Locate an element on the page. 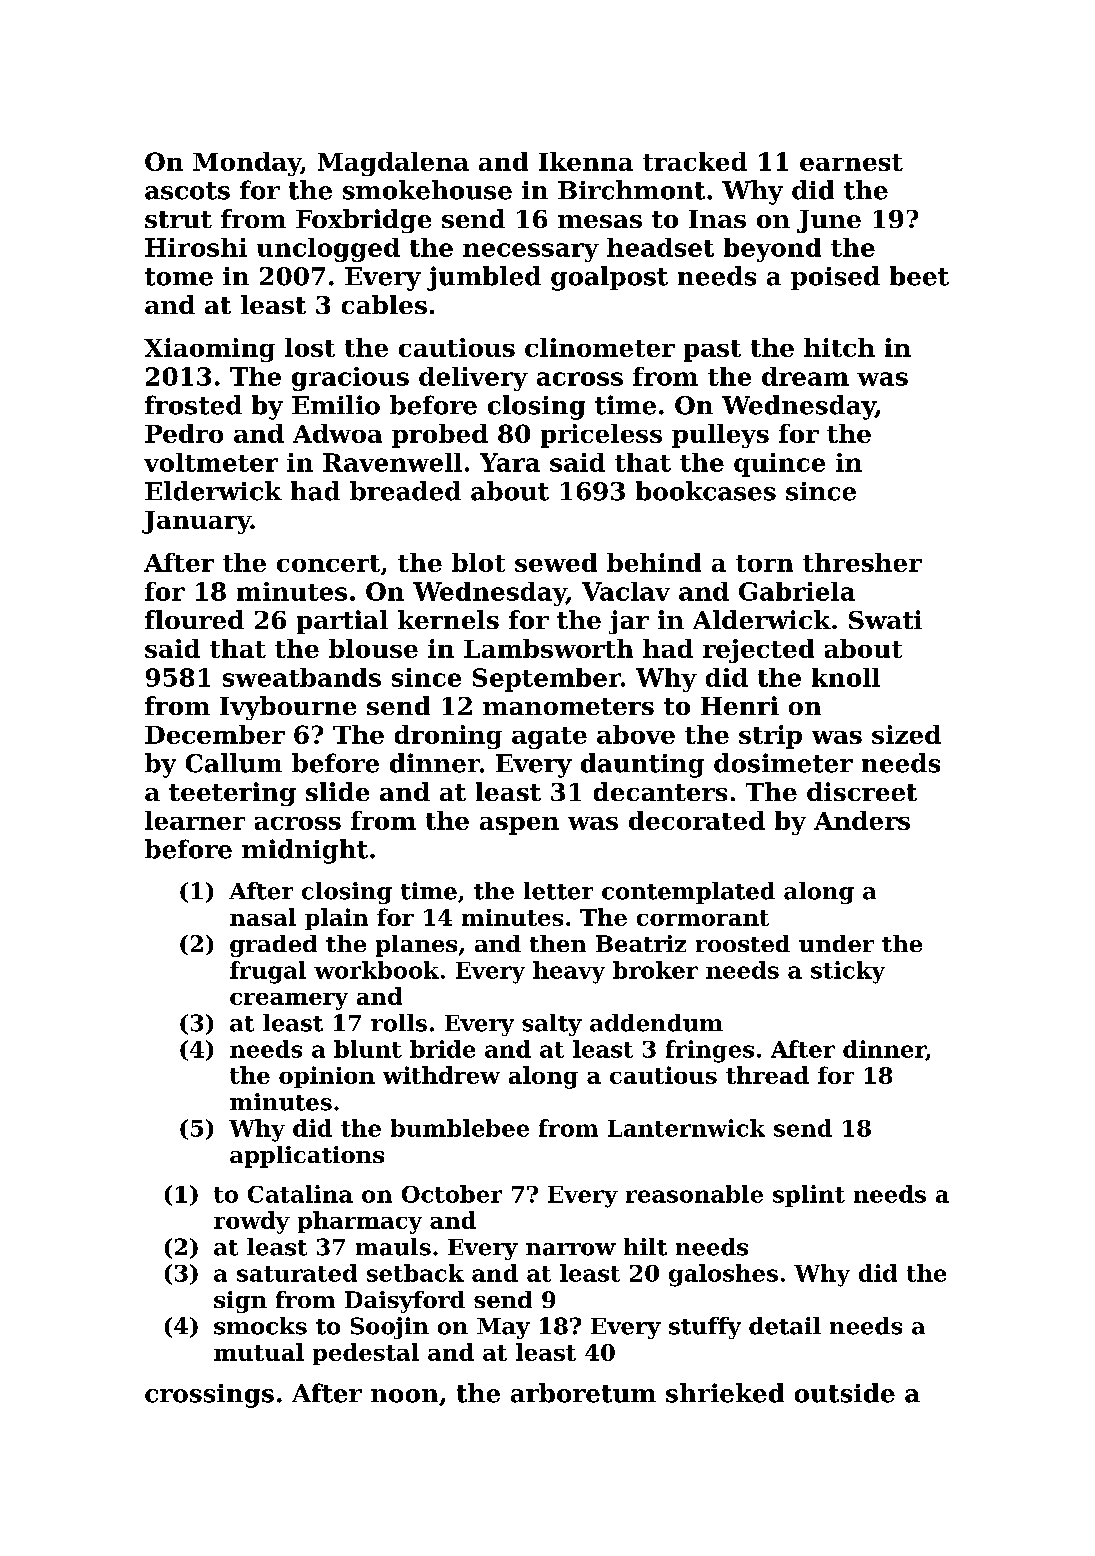 The image size is (1095, 1556). thread is located at coordinates (767, 1075).
